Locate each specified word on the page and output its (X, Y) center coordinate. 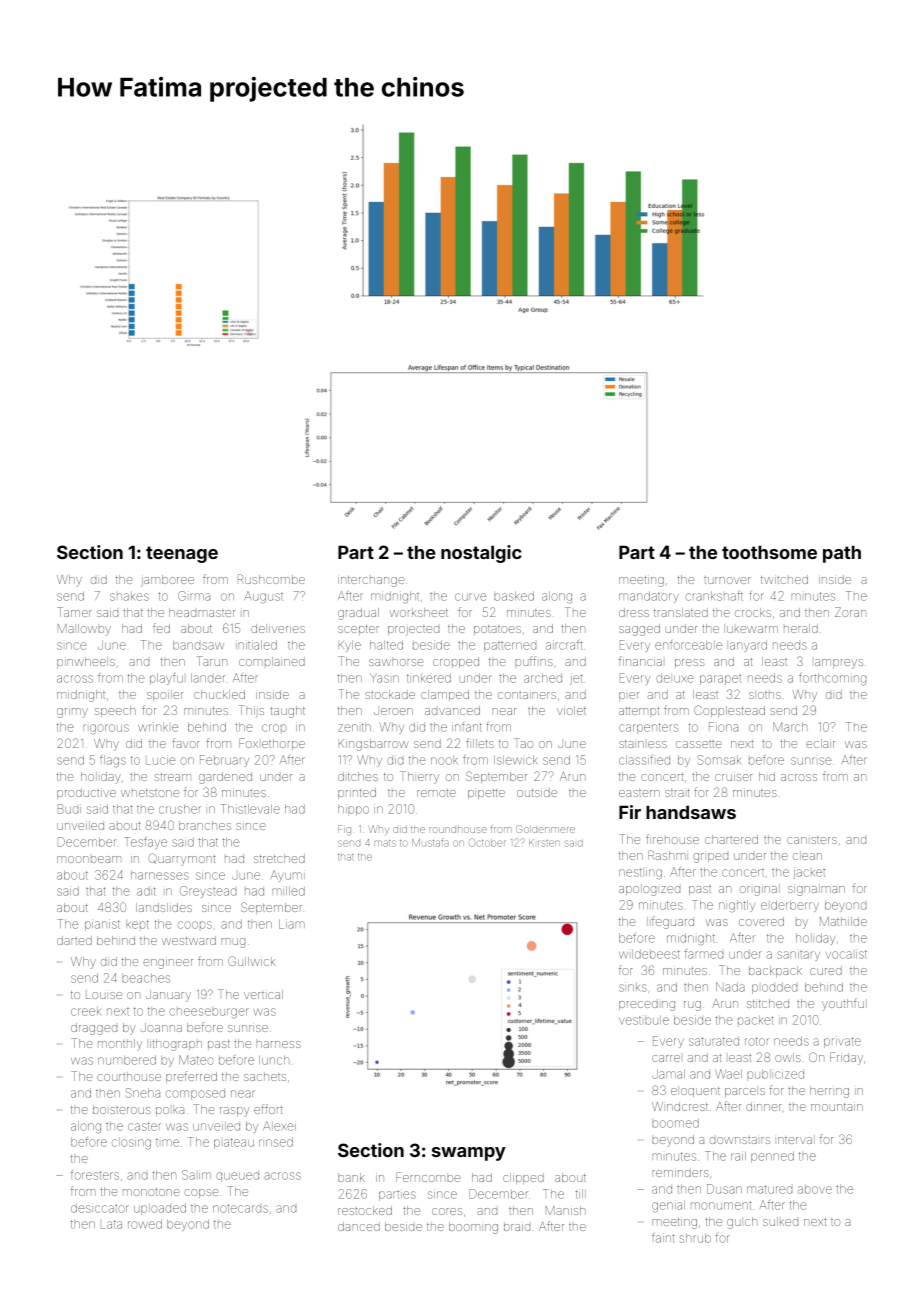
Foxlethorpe (272, 744)
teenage (182, 554)
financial (640, 661)
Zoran (850, 612)
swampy (469, 1154)
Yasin (384, 678)
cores (447, 1211)
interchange (371, 581)
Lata (111, 1224)
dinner (763, 1106)
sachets (265, 1076)
